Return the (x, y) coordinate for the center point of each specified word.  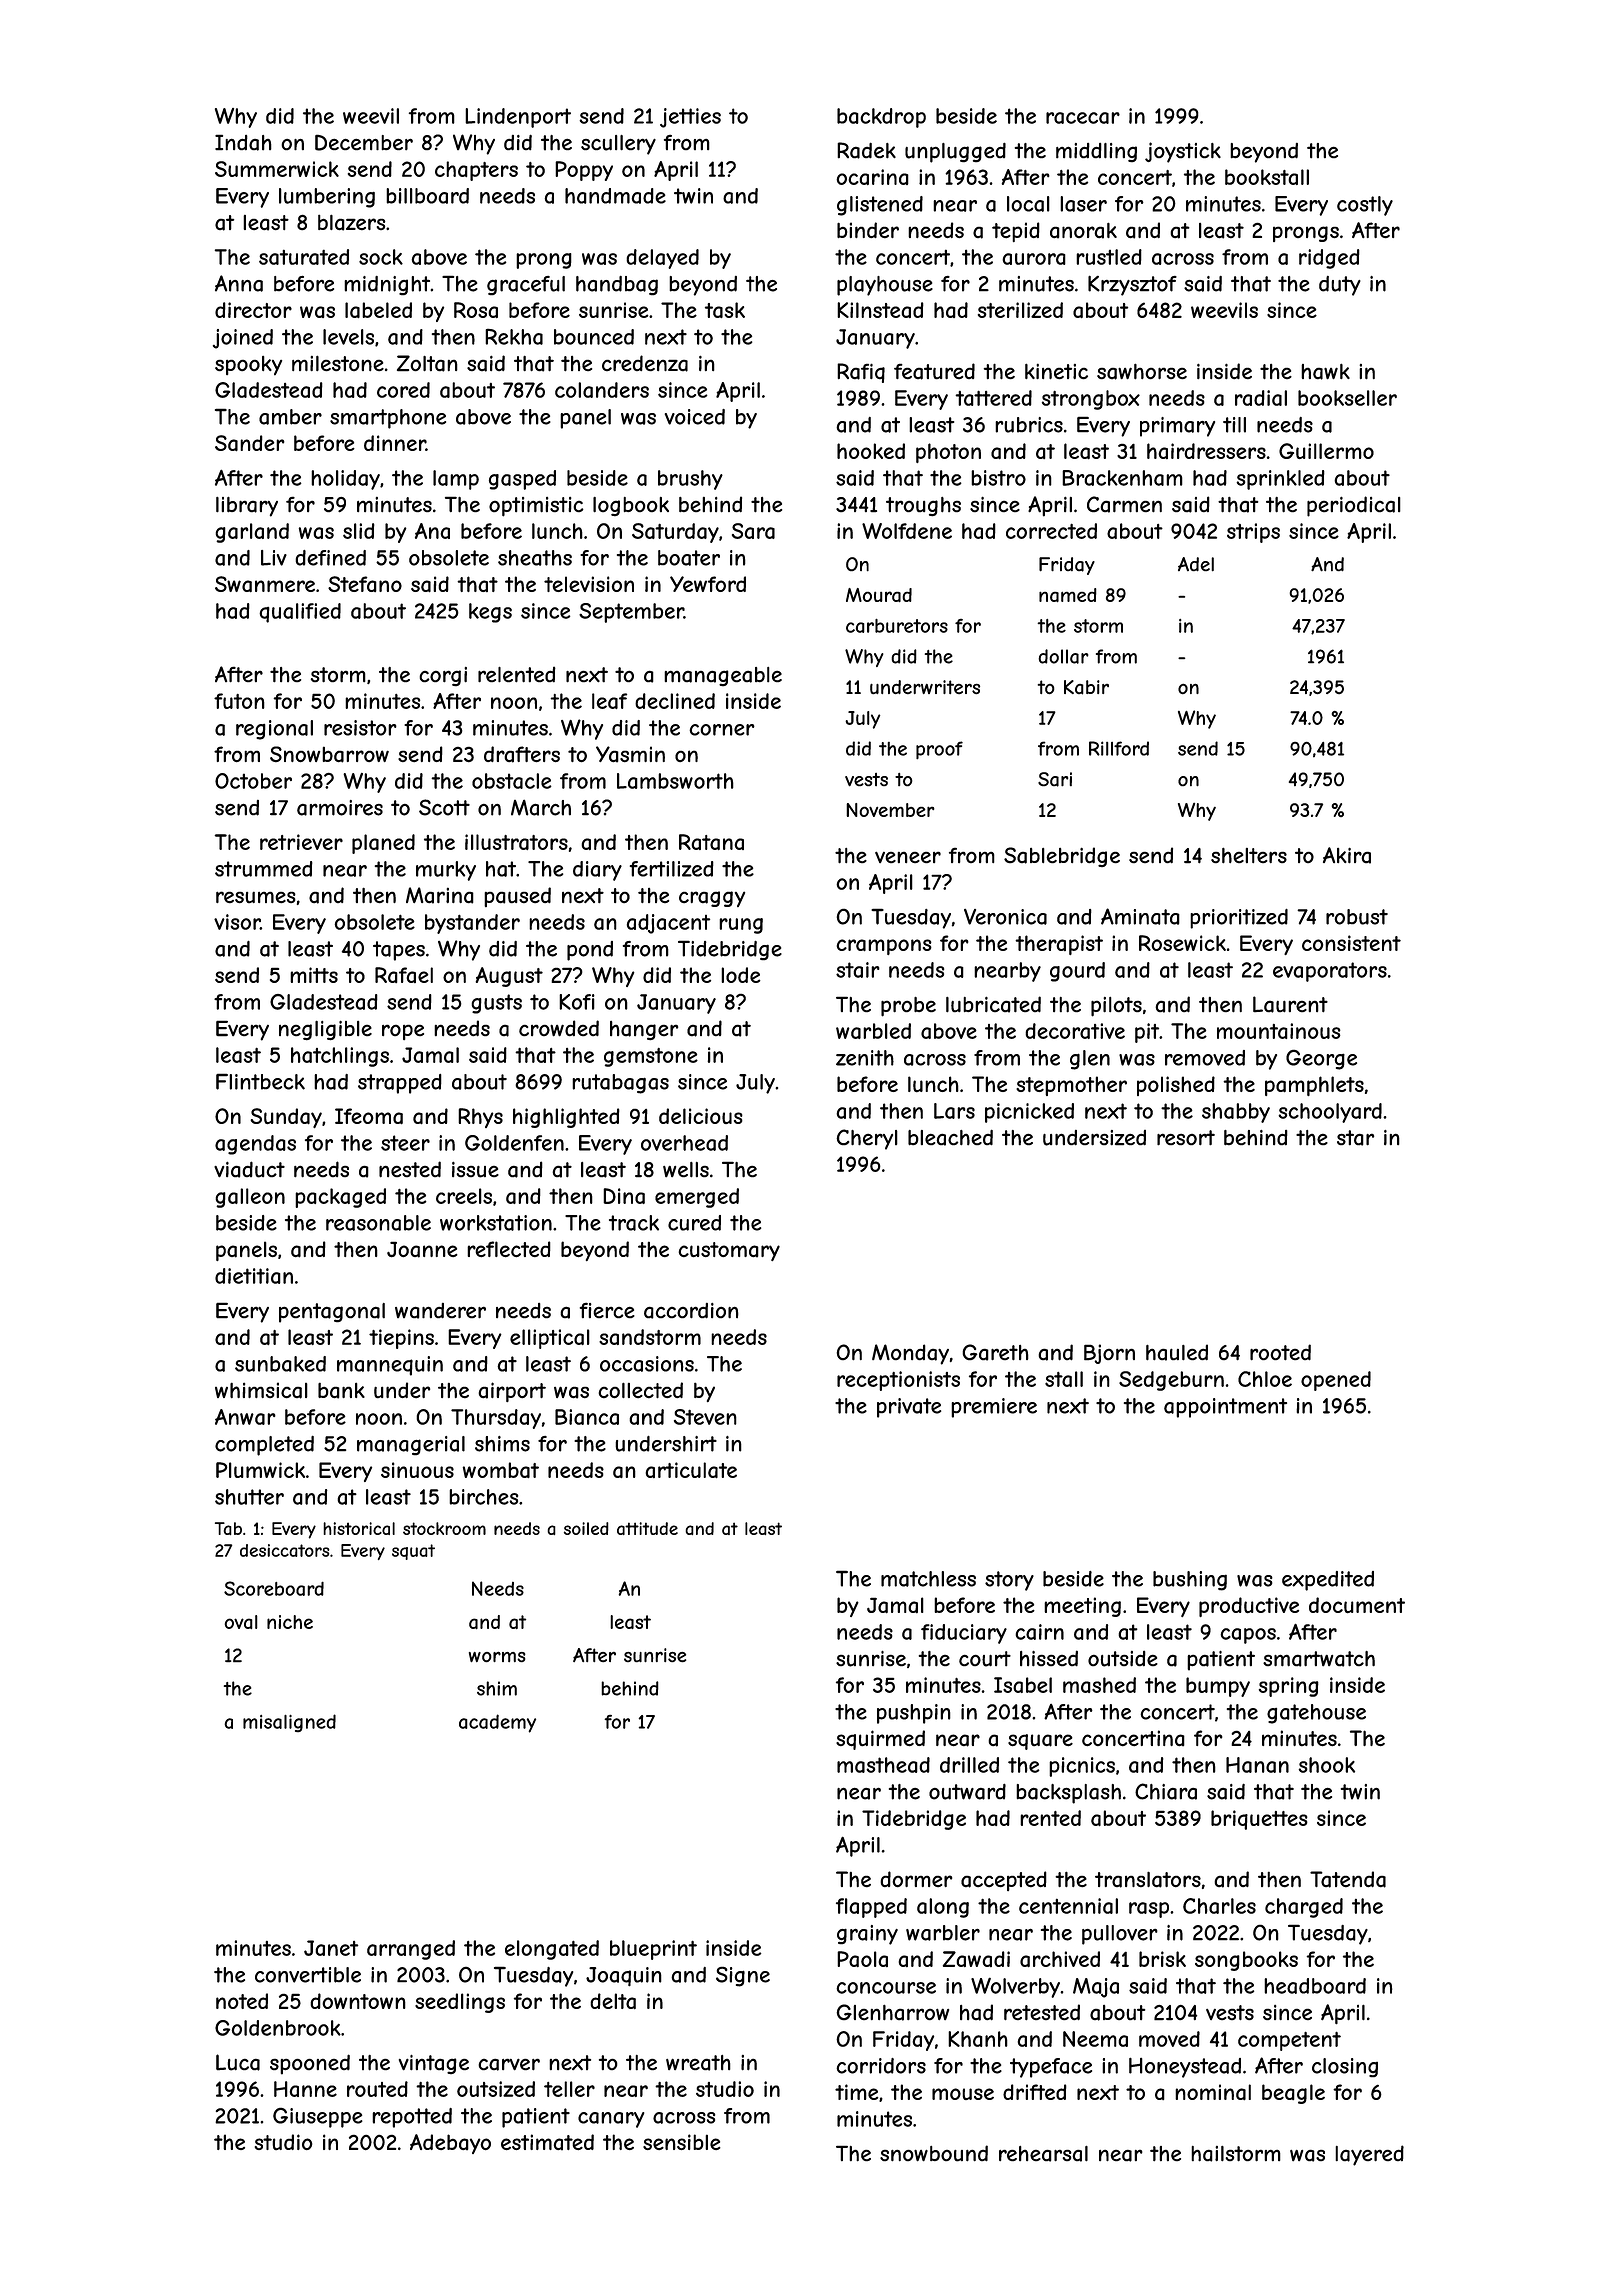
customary (729, 1251)
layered (1369, 2155)
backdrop (881, 118)
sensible (682, 2142)
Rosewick (1182, 943)
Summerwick (277, 169)
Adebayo (450, 2144)
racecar (1083, 118)
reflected (509, 1249)
